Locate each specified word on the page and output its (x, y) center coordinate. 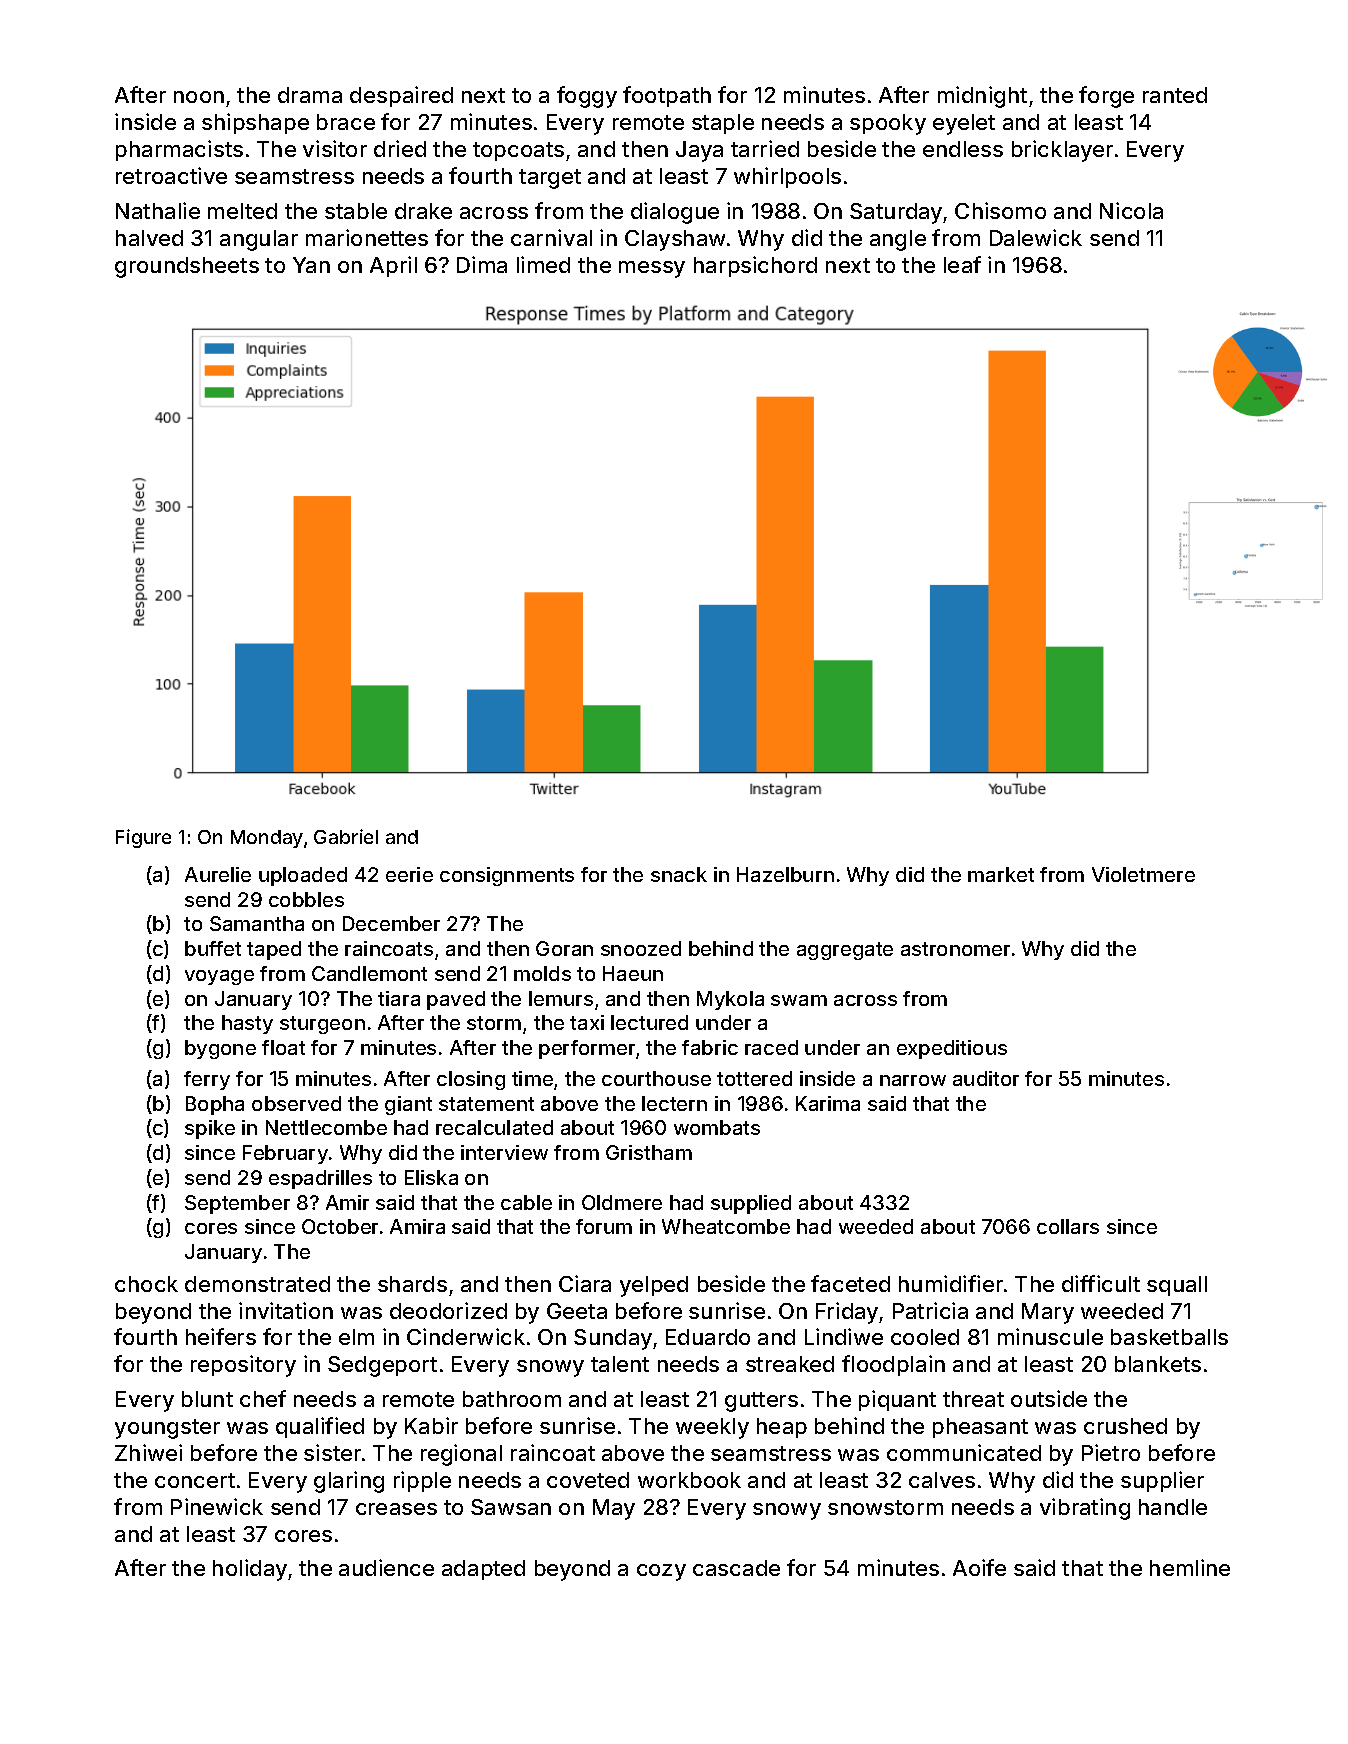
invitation (286, 1310)
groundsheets (187, 267)
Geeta (577, 1311)
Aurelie (218, 874)
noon (199, 97)
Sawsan (511, 1507)
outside (1049, 1398)
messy (652, 269)
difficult (1101, 1283)
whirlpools (787, 177)
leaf (962, 264)
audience (386, 1567)
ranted (1175, 95)
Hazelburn (785, 874)
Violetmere (1143, 874)
